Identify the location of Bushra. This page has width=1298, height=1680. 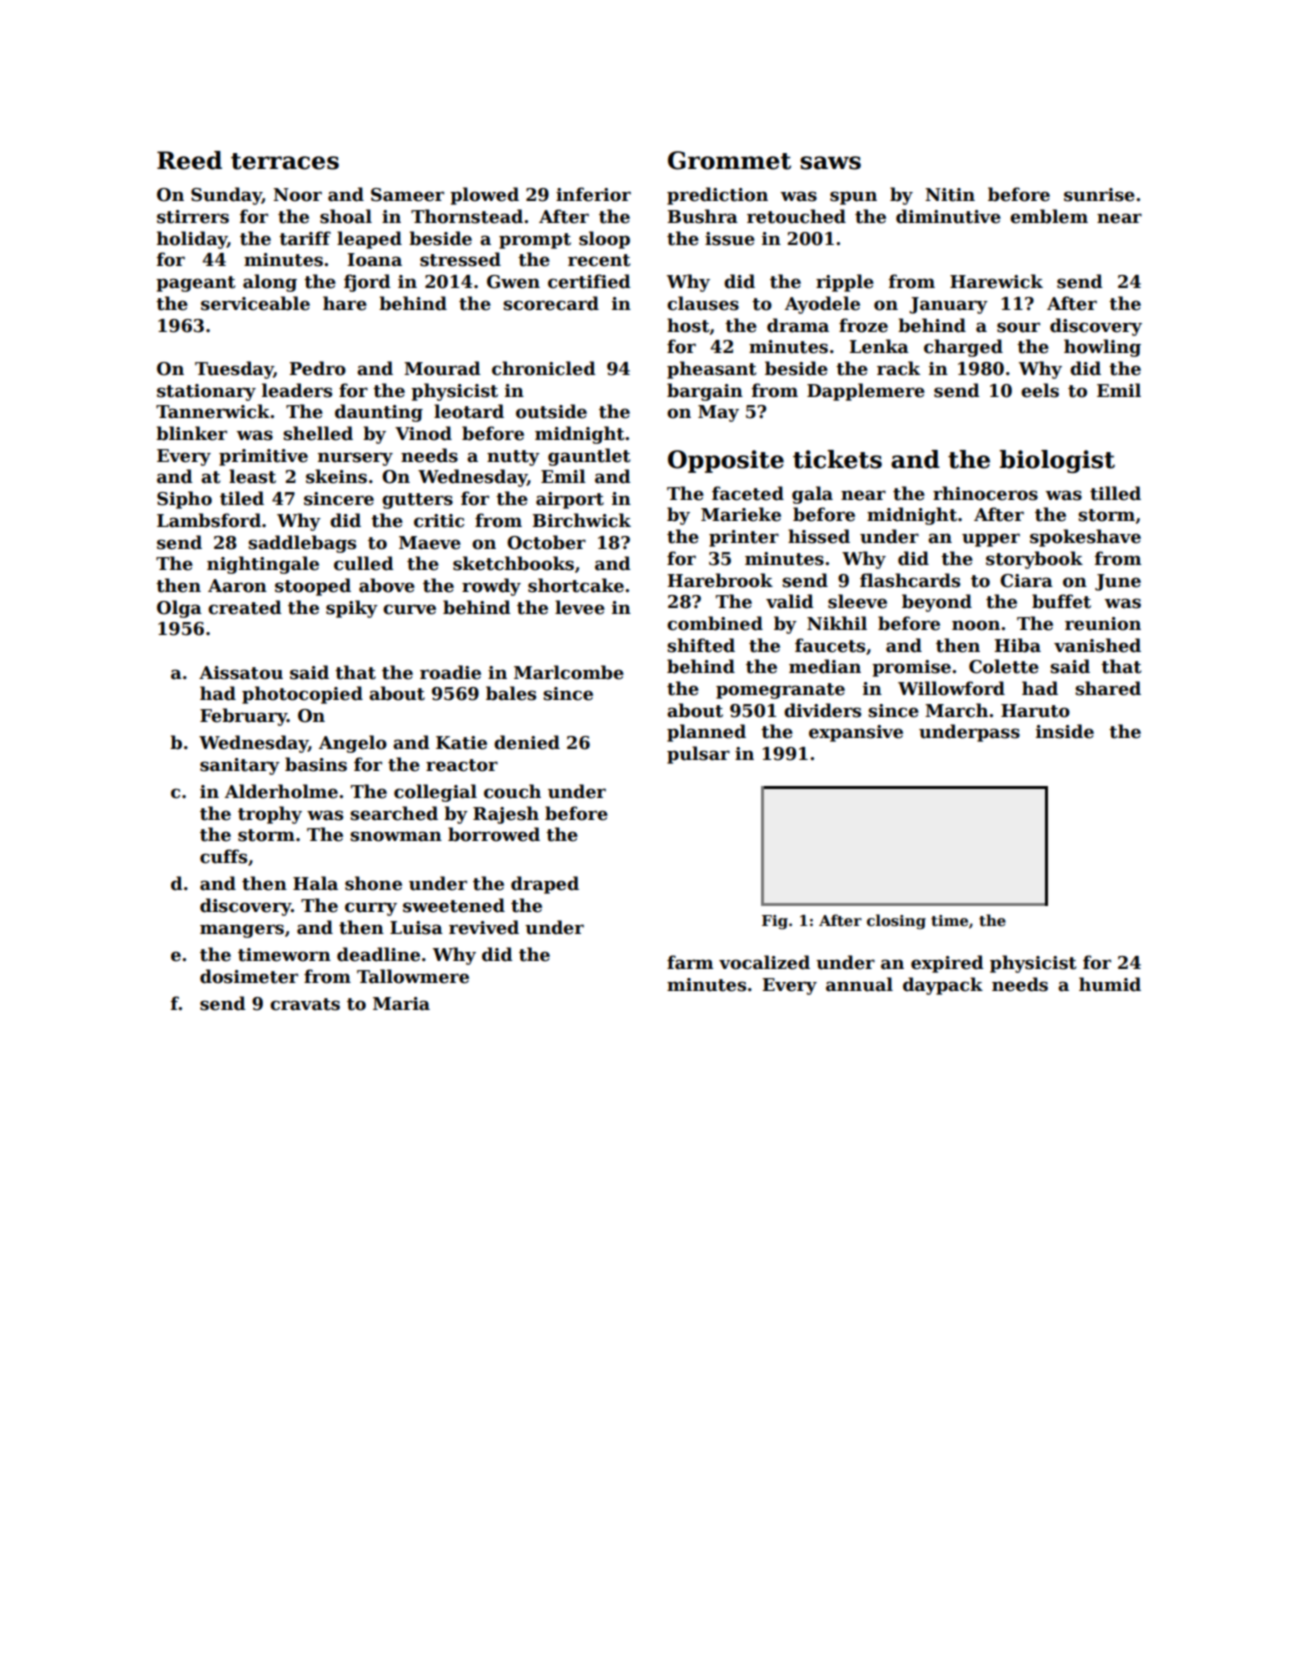
(702, 216).
